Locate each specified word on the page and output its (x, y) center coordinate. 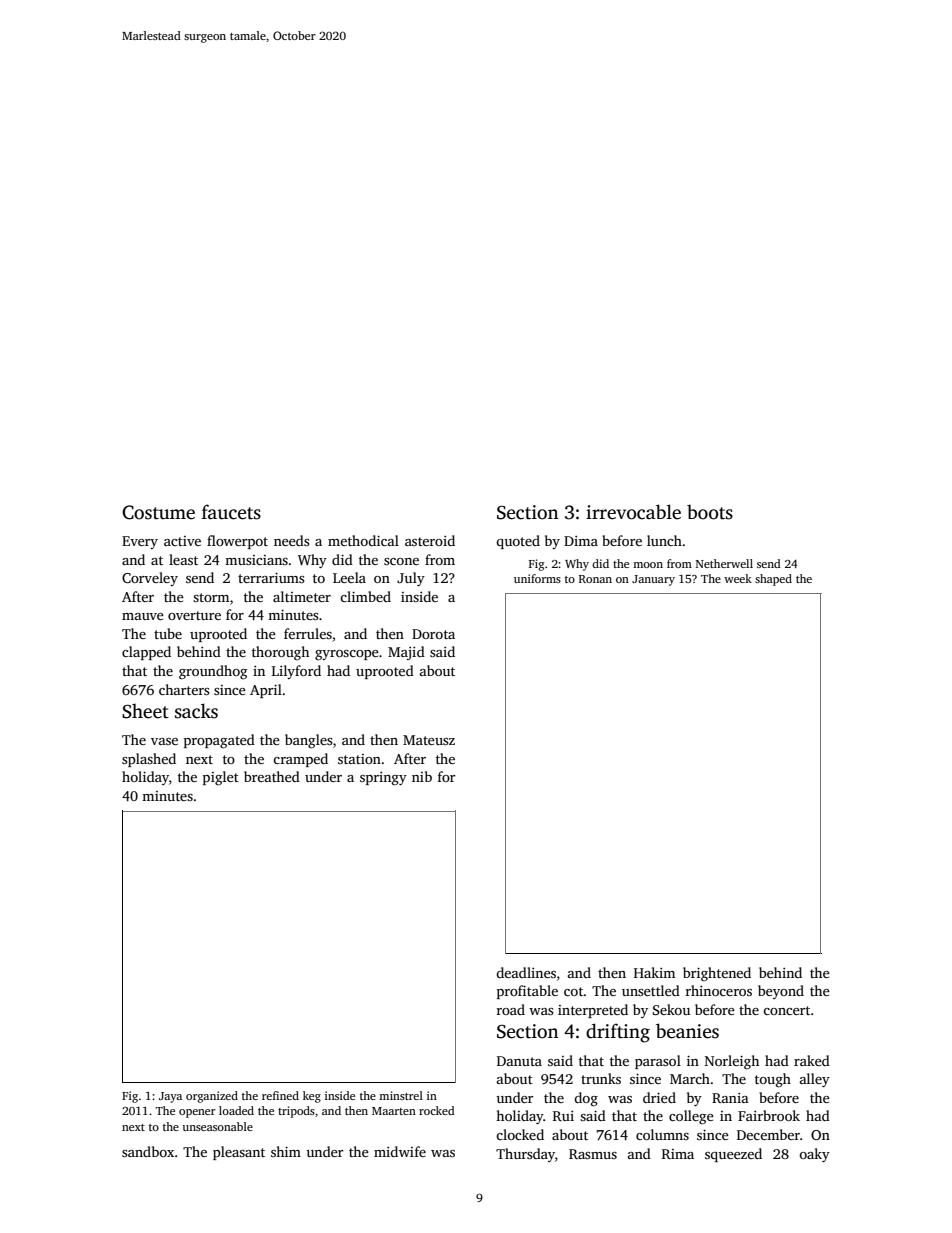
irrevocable (633, 512)
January (653, 580)
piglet (221, 778)
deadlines (526, 972)
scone (401, 561)
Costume (158, 512)
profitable (527, 992)
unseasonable (217, 1126)
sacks (196, 711)
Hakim (654, 972)
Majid (406, 653)
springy (383, 779)
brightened (717, 974)
